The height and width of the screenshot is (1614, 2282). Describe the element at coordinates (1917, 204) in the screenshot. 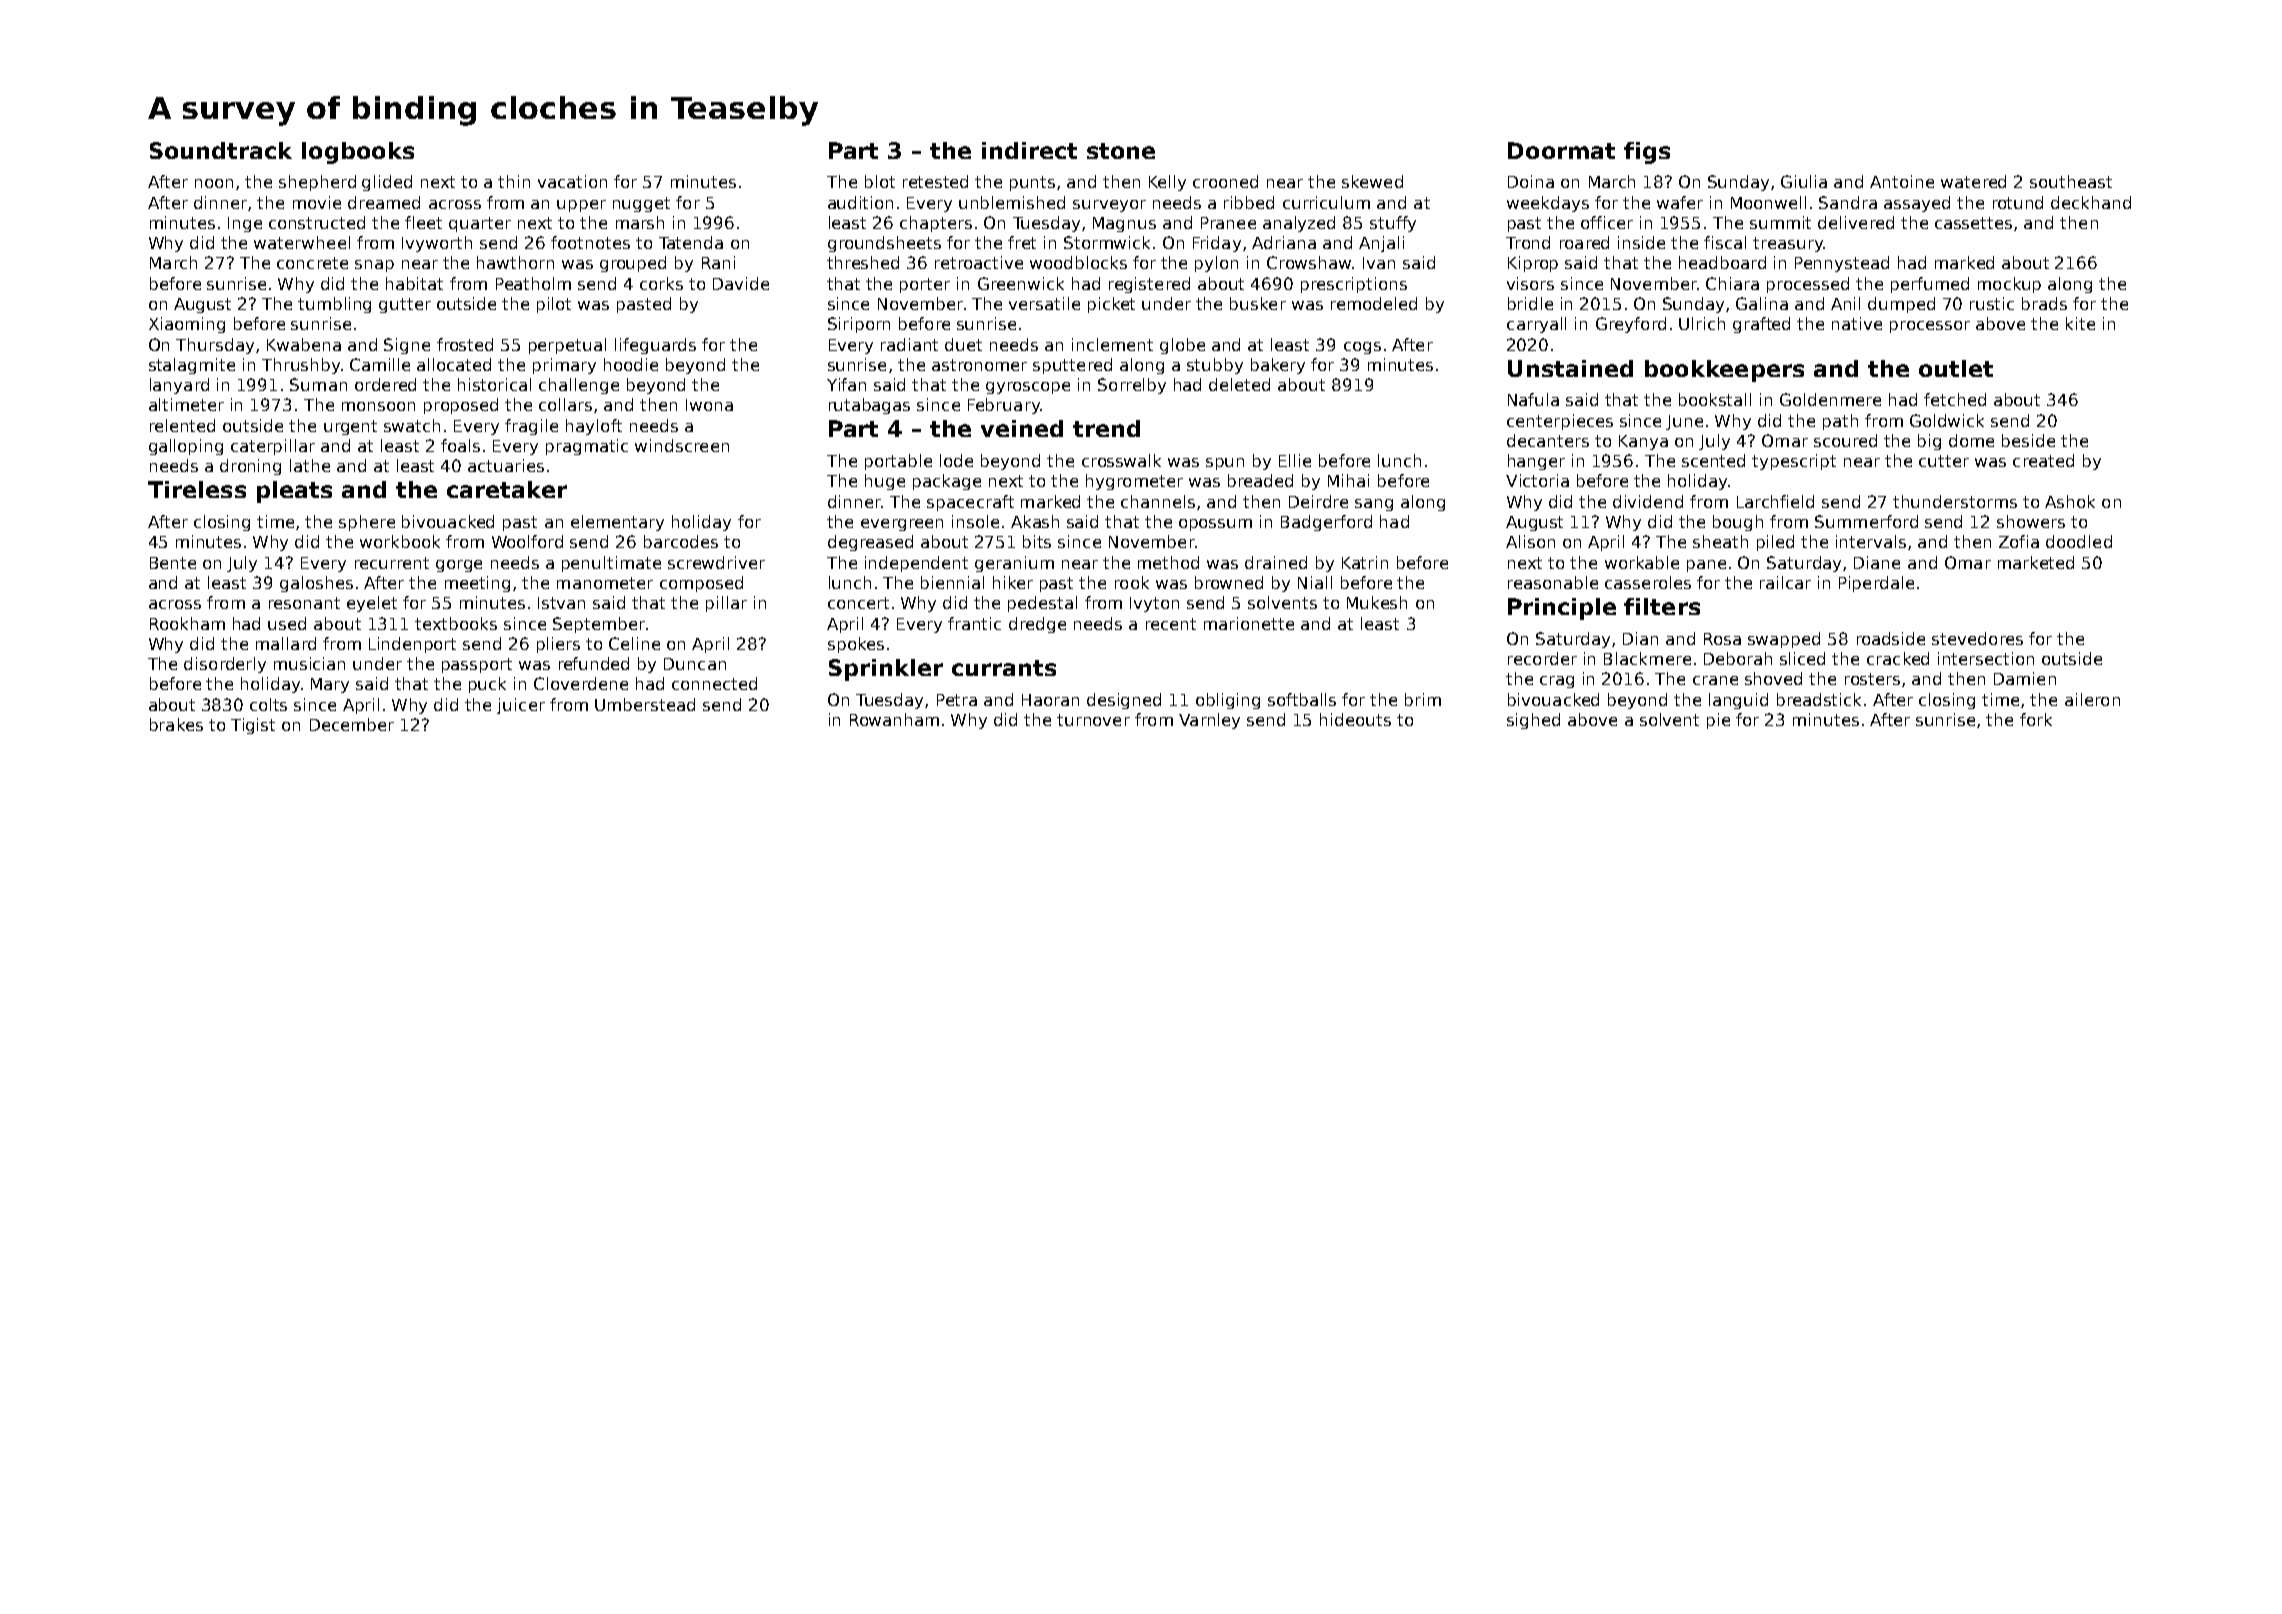

I see `assayed` at that location.
